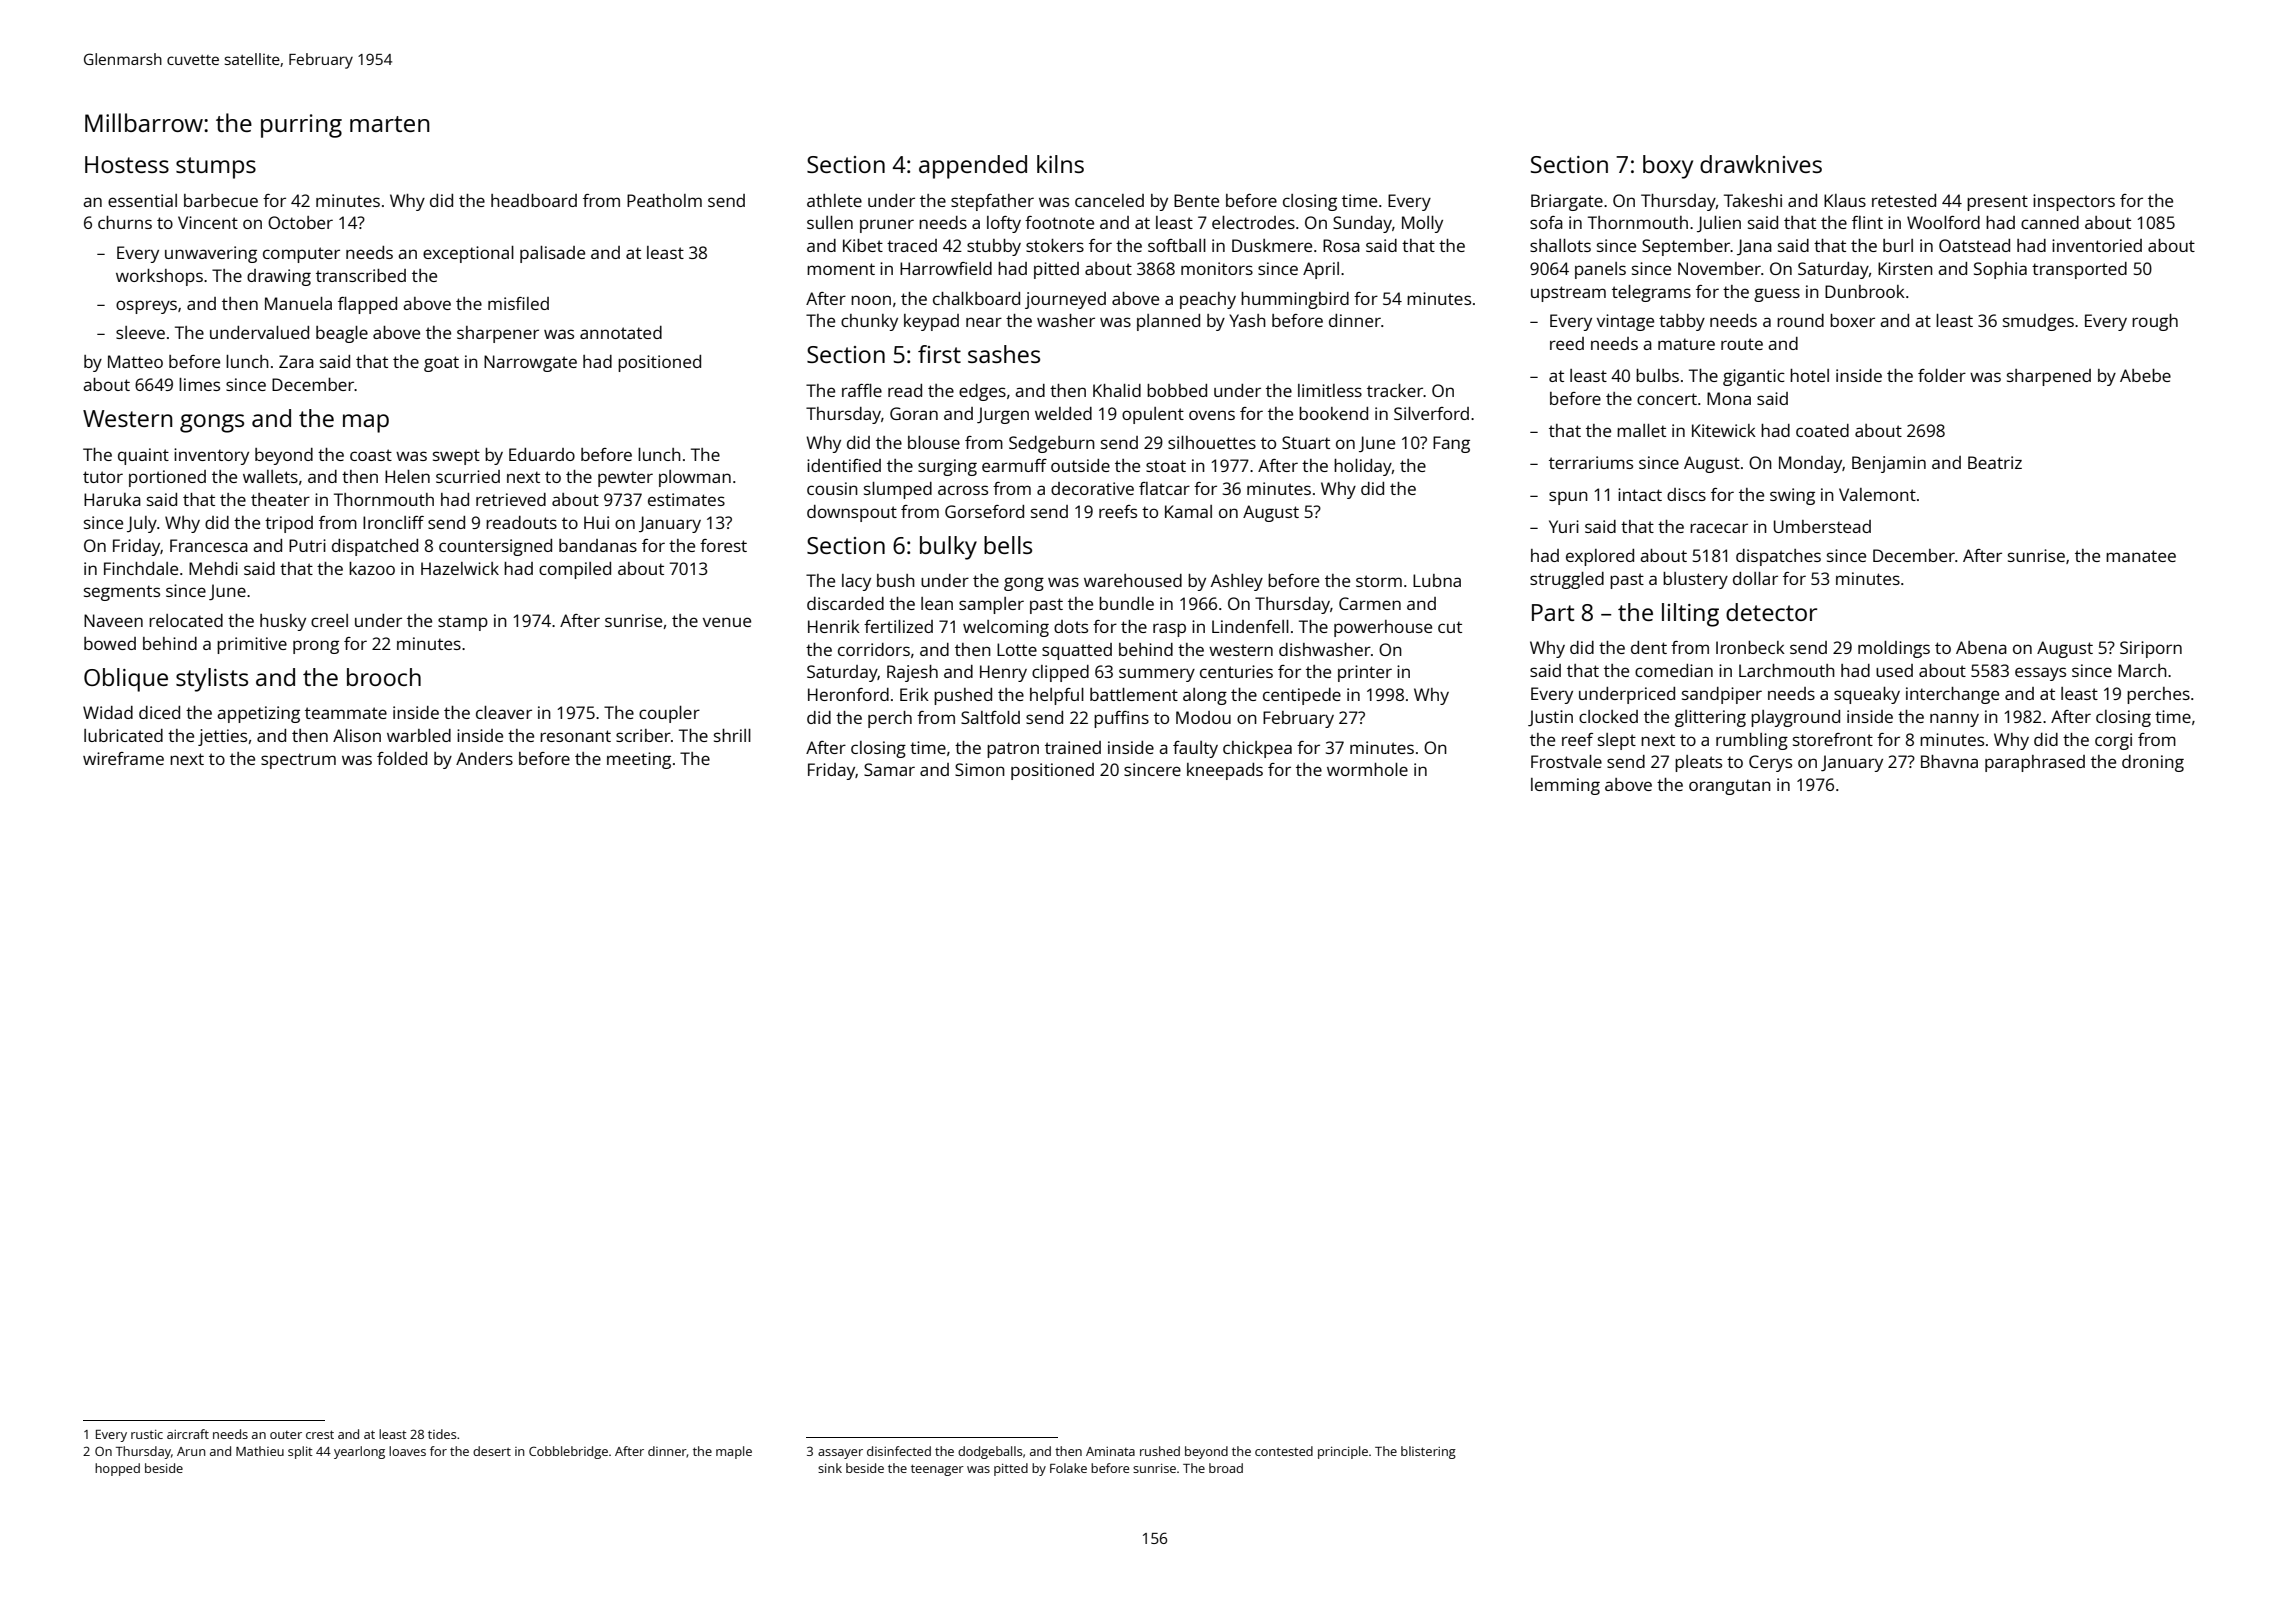 This page has height=1615, width=2283. I want to click on Samar, so click(889, 769).
